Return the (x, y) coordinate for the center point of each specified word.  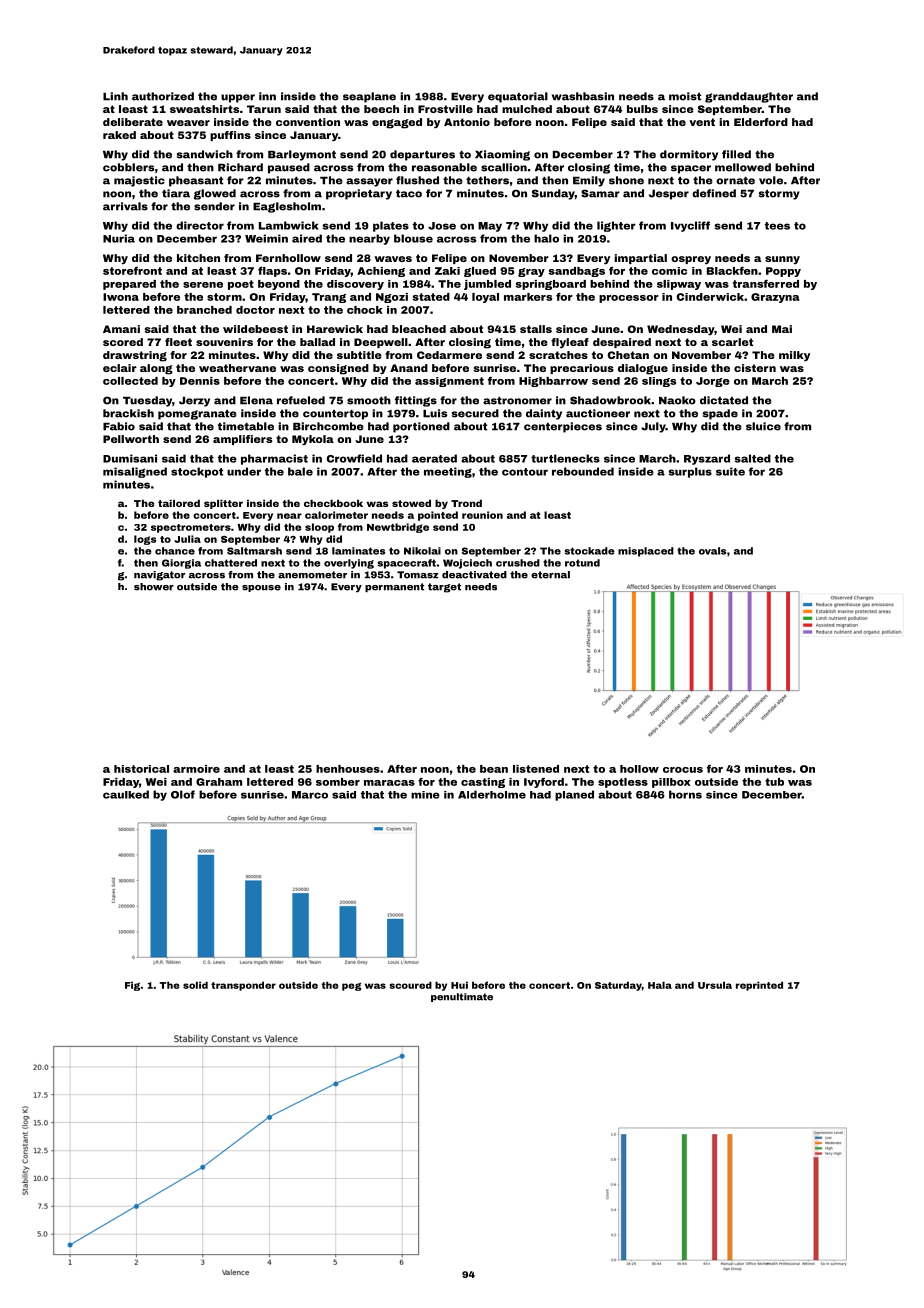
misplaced (646, 552)
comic (669, 271)
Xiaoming (502, 155)
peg (351, 986)
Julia (187, 539)
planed (574, 795)
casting (483, 783)
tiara (176, 193)
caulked (126, 794)
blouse (413, 238)
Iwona (121, 297)
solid (195, 985)
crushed (518, 563)
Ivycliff (690, 226)
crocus (683, 770)
